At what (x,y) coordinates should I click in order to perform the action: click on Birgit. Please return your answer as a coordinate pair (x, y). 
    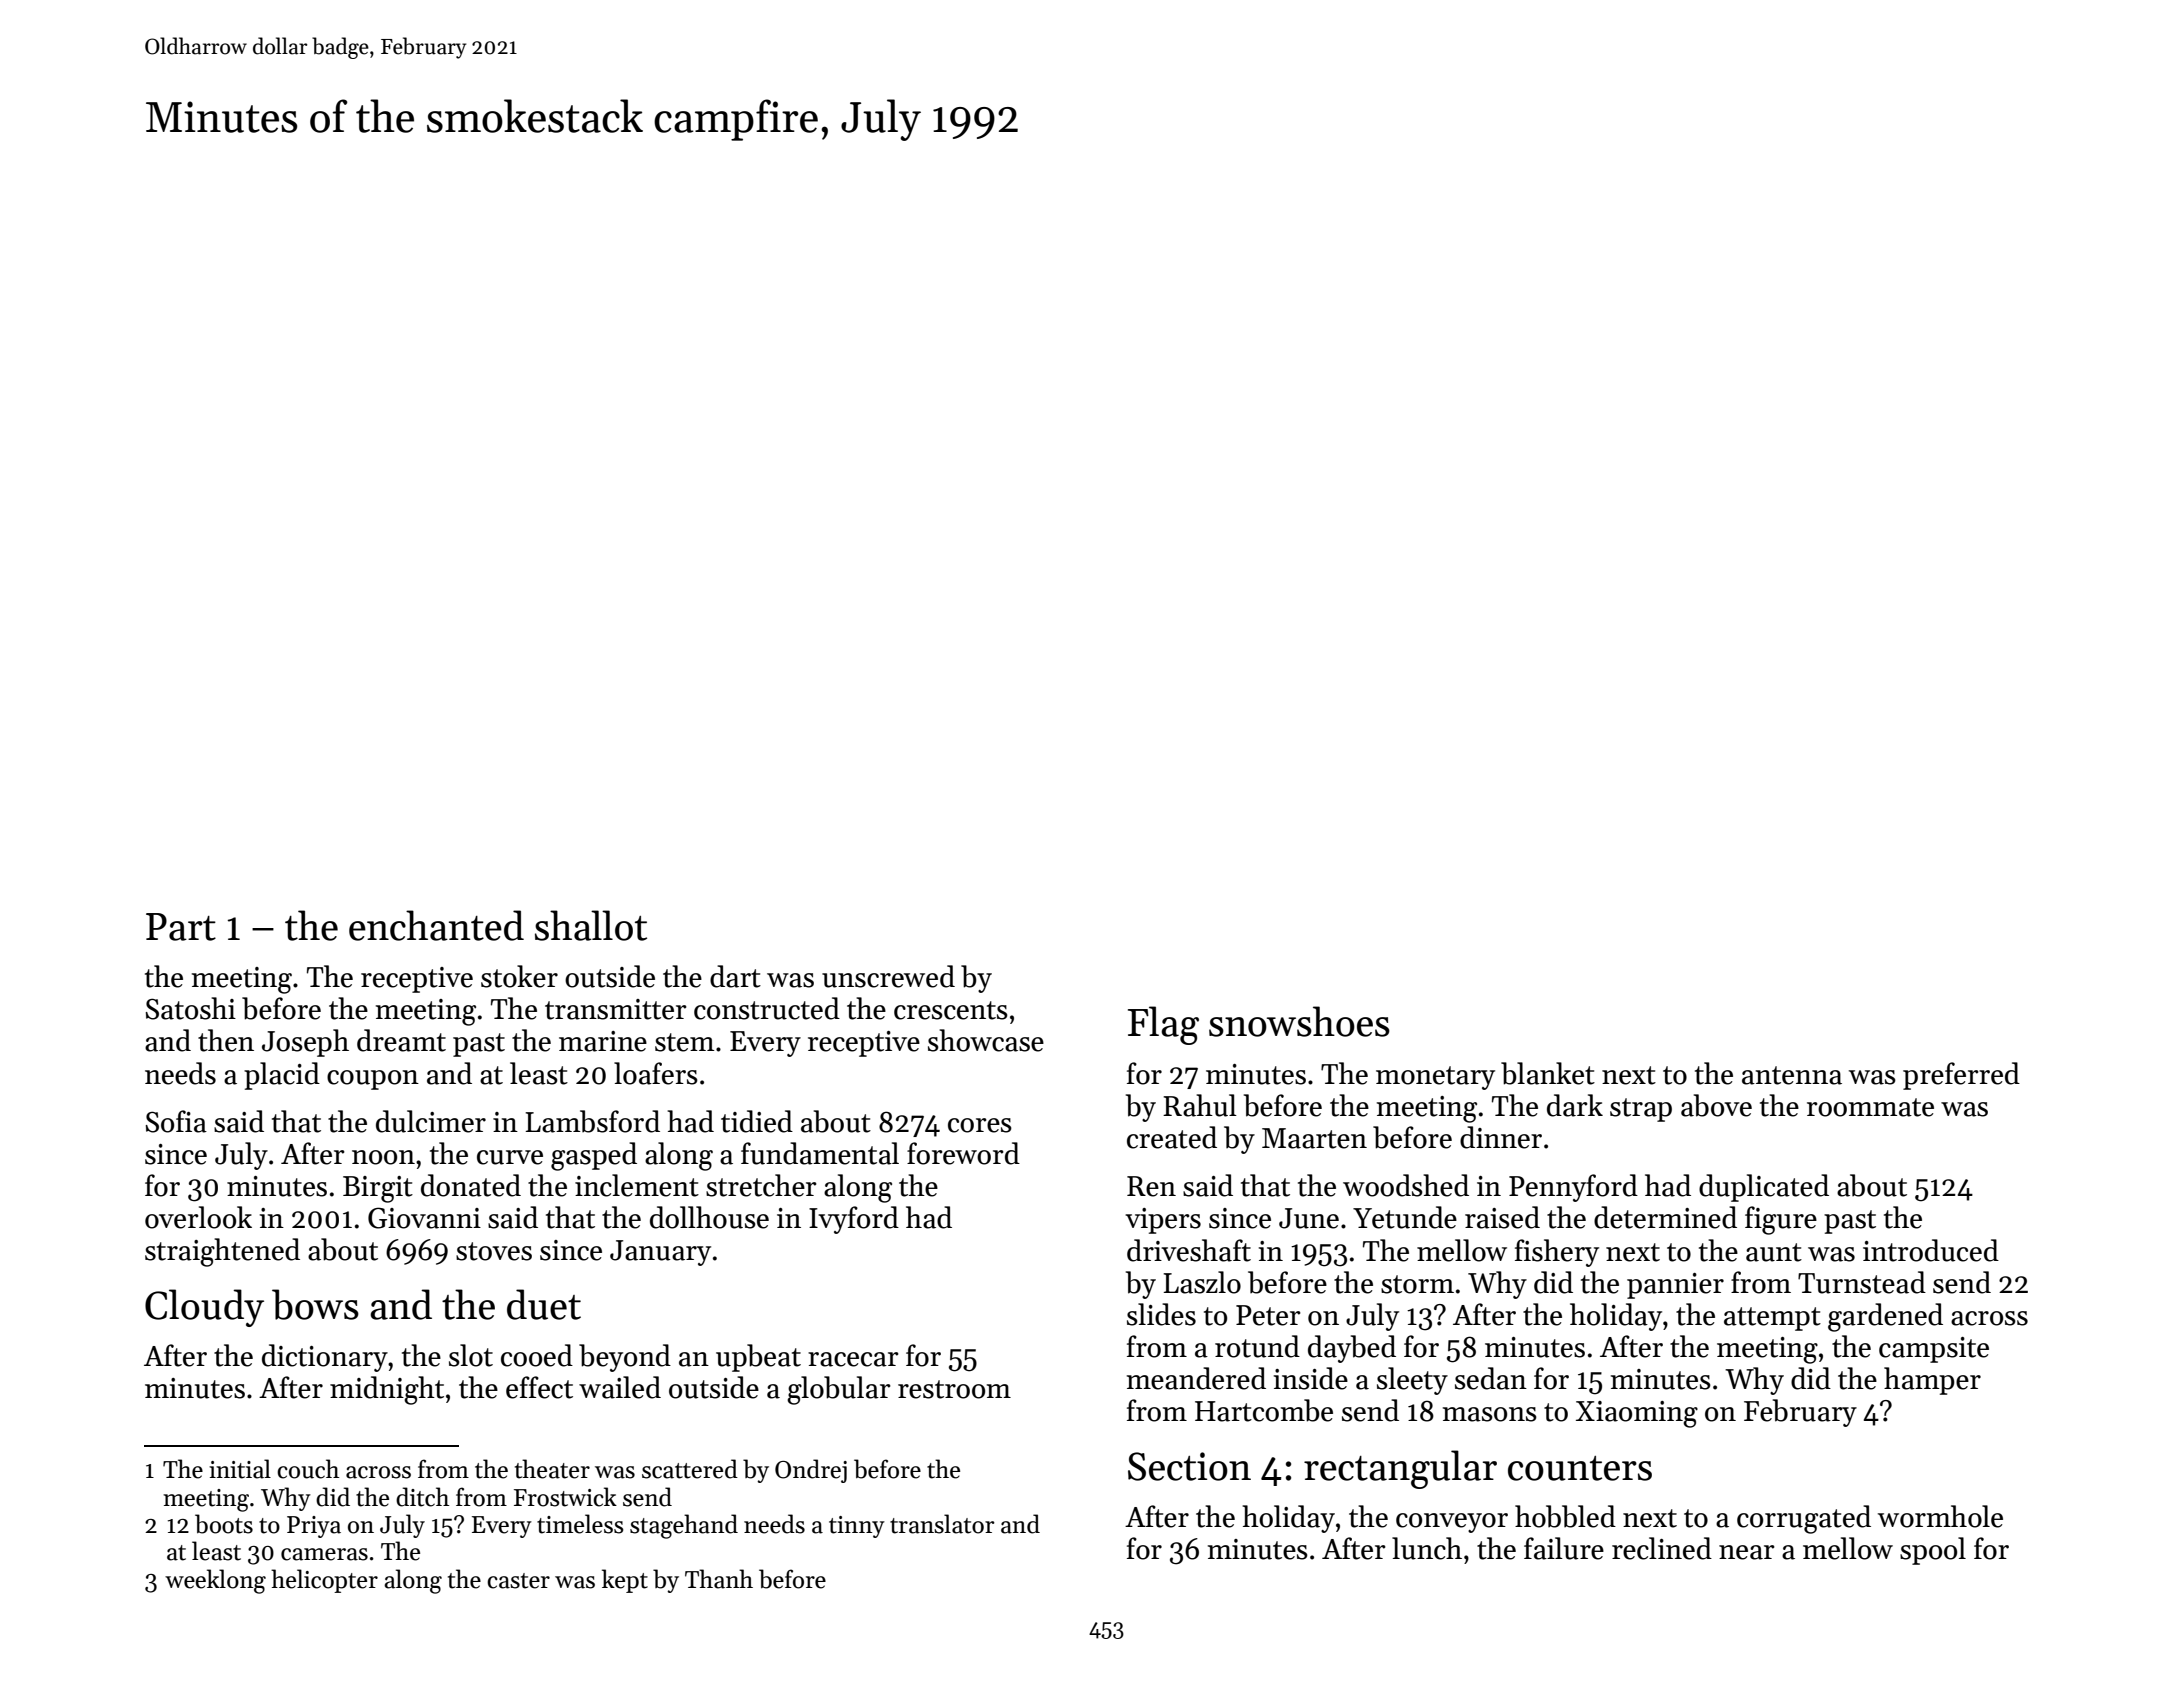
    Looking at the image, I should click on (378, 1189).
